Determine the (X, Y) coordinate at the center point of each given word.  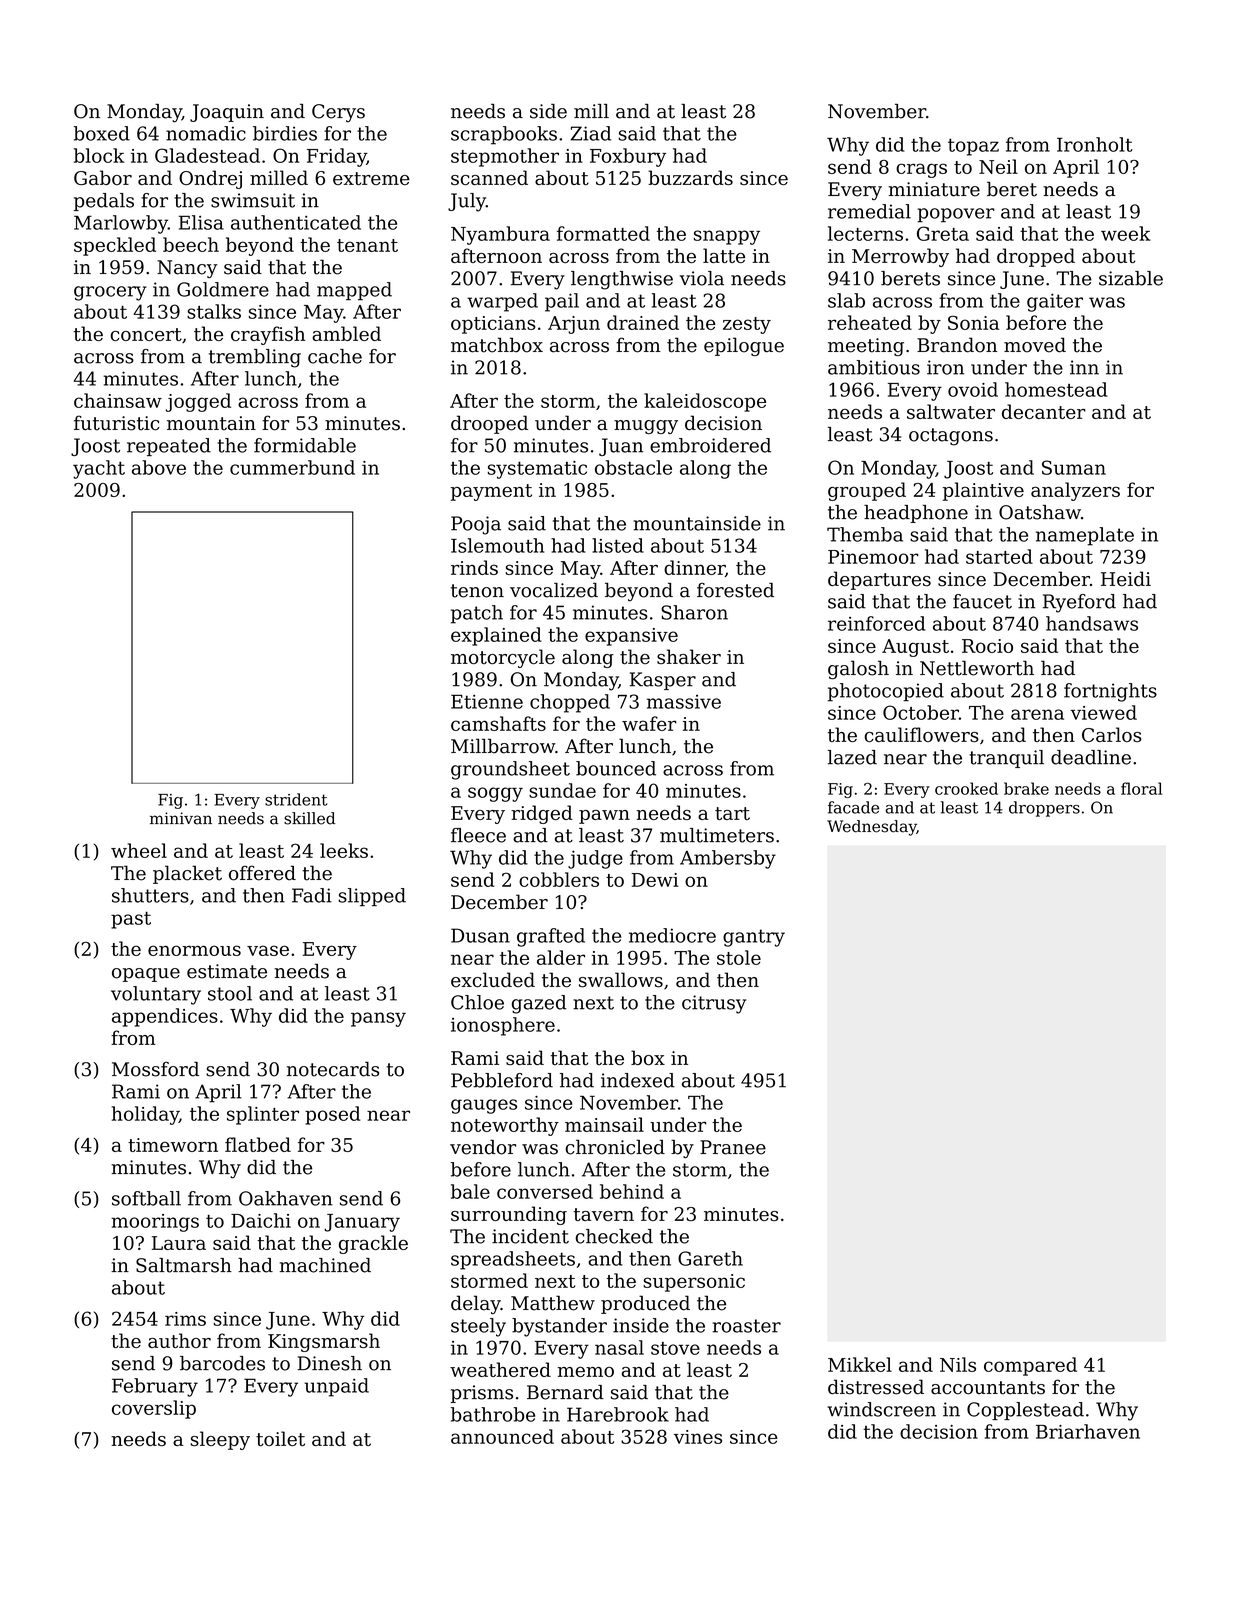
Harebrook (618, 1414)
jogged (198, 402)
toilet (280, 1438)
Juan (621, 447)
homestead (1056, 389)
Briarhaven (1088, 1431)
